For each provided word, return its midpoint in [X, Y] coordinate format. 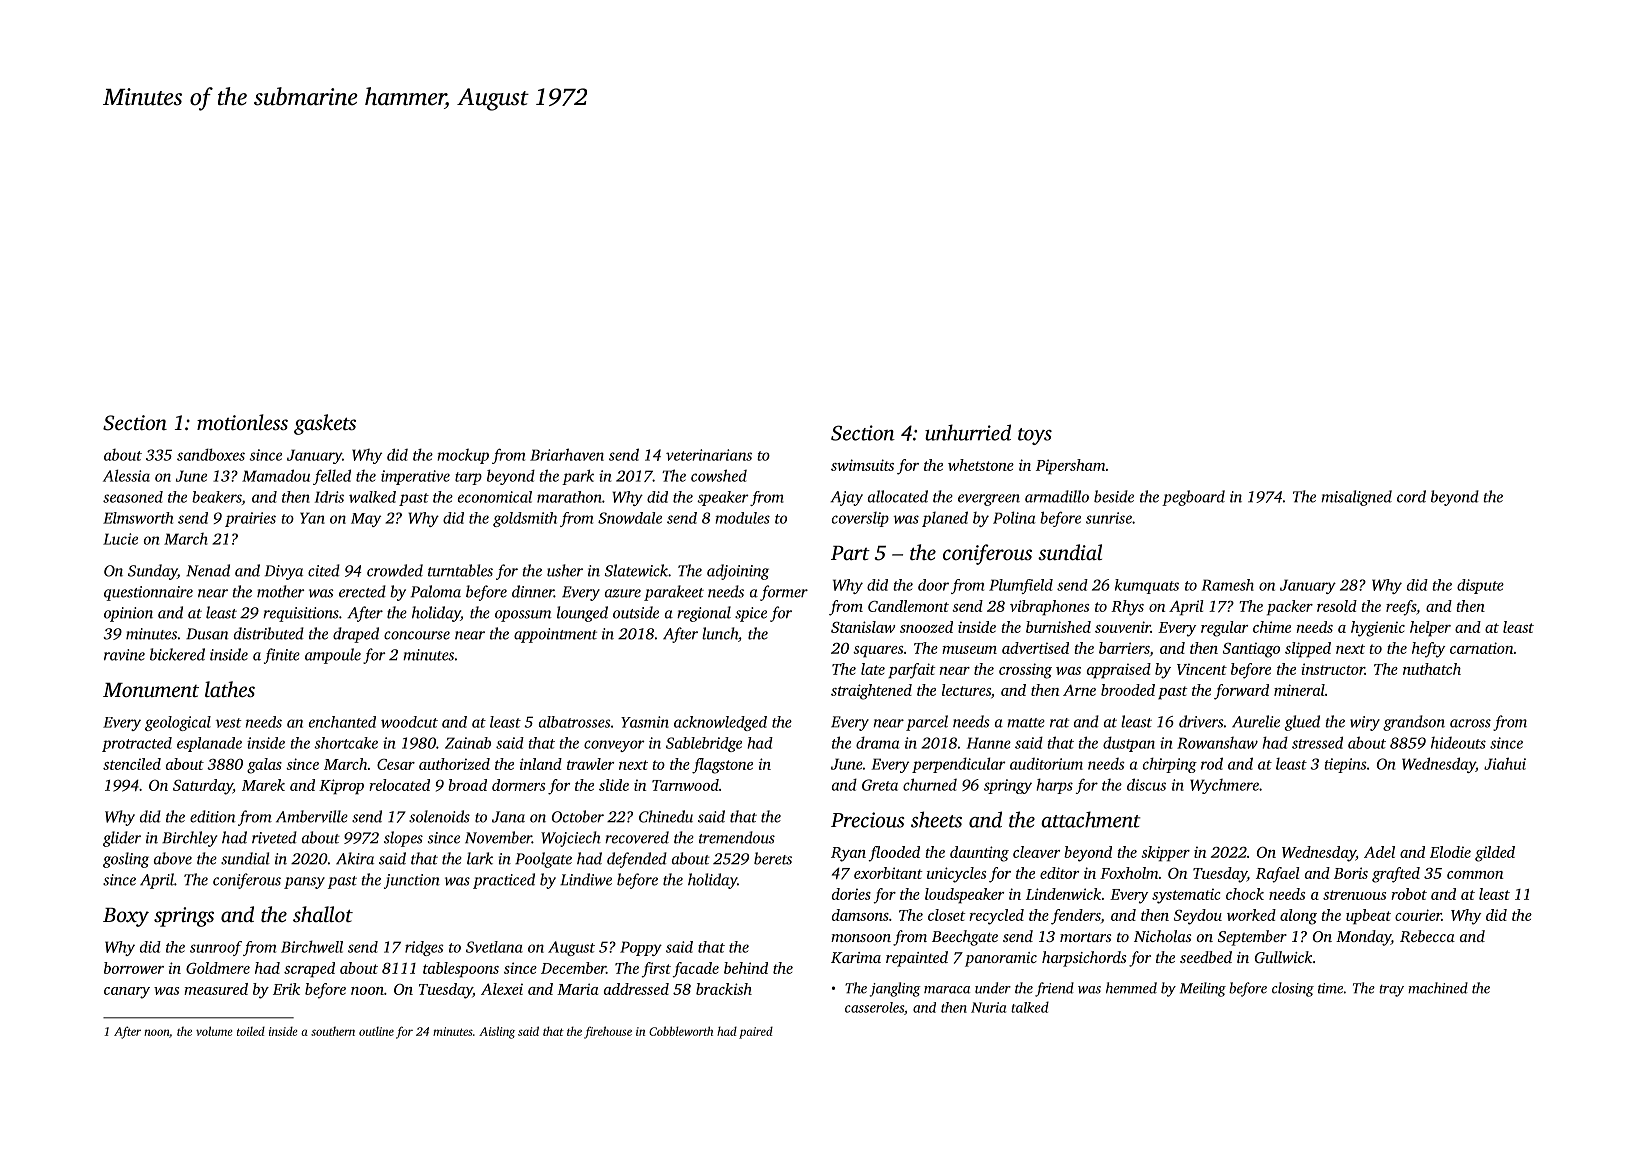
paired [756, 1032]
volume [214, 1031]
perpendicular [958, 765]
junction [412, 881]
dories [851, 894]
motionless [242, 422]
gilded [1495, 854]
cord [1411, 496]
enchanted [342, 722]
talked [1030, 1007]
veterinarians [709, 455]
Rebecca [1427, 936]
